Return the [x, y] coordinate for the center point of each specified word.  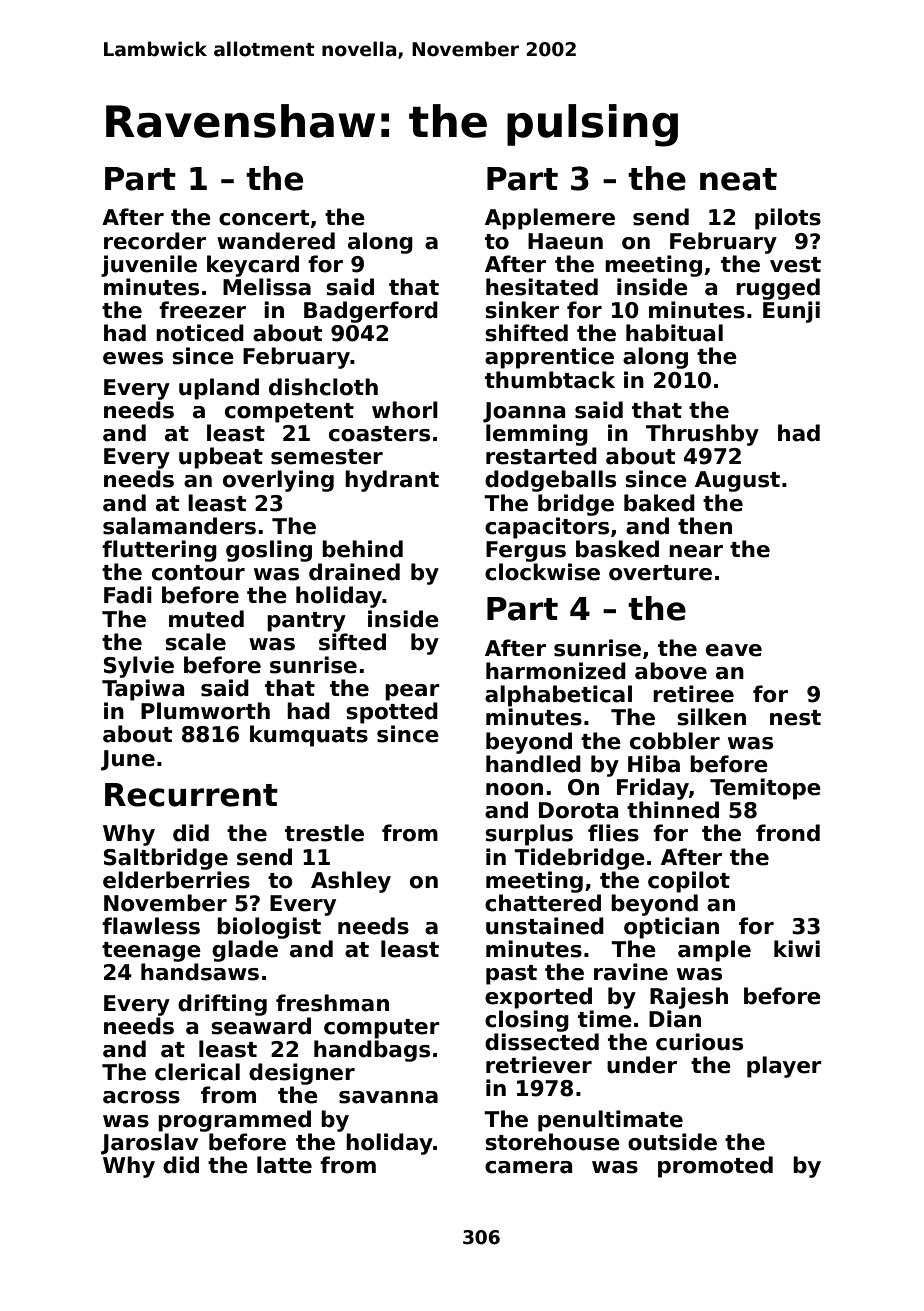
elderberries [176, 880]
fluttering [159, 551]
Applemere [550, 219]
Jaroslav [149, 1144]
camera [528, 1167]
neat [738, 179]
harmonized [556, 671]
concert [264, 218]
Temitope [765, 789]
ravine [631, 972]
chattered [543, 903]
